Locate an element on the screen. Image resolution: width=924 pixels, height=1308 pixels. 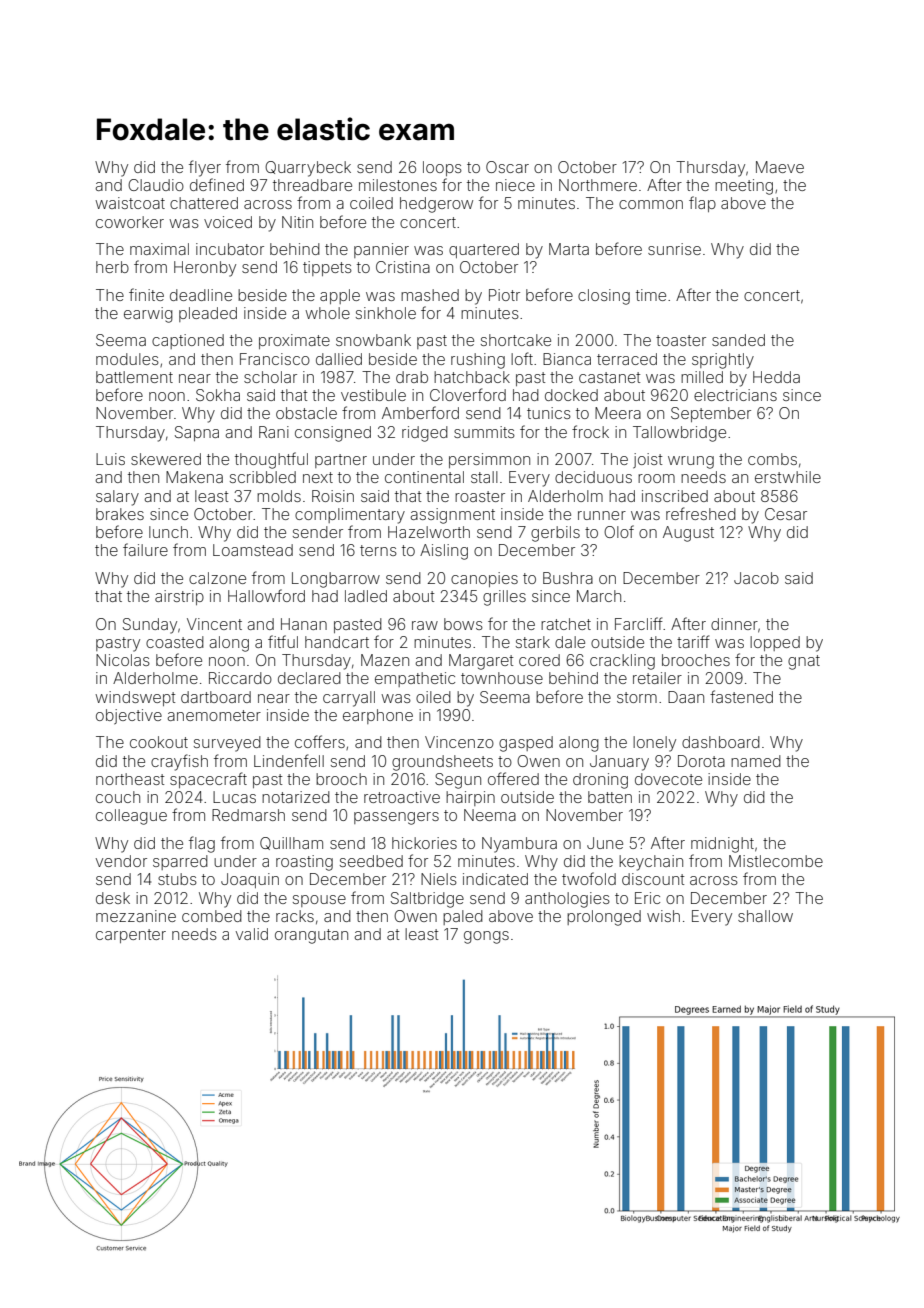
loops is located at coordinates (442, 168).
